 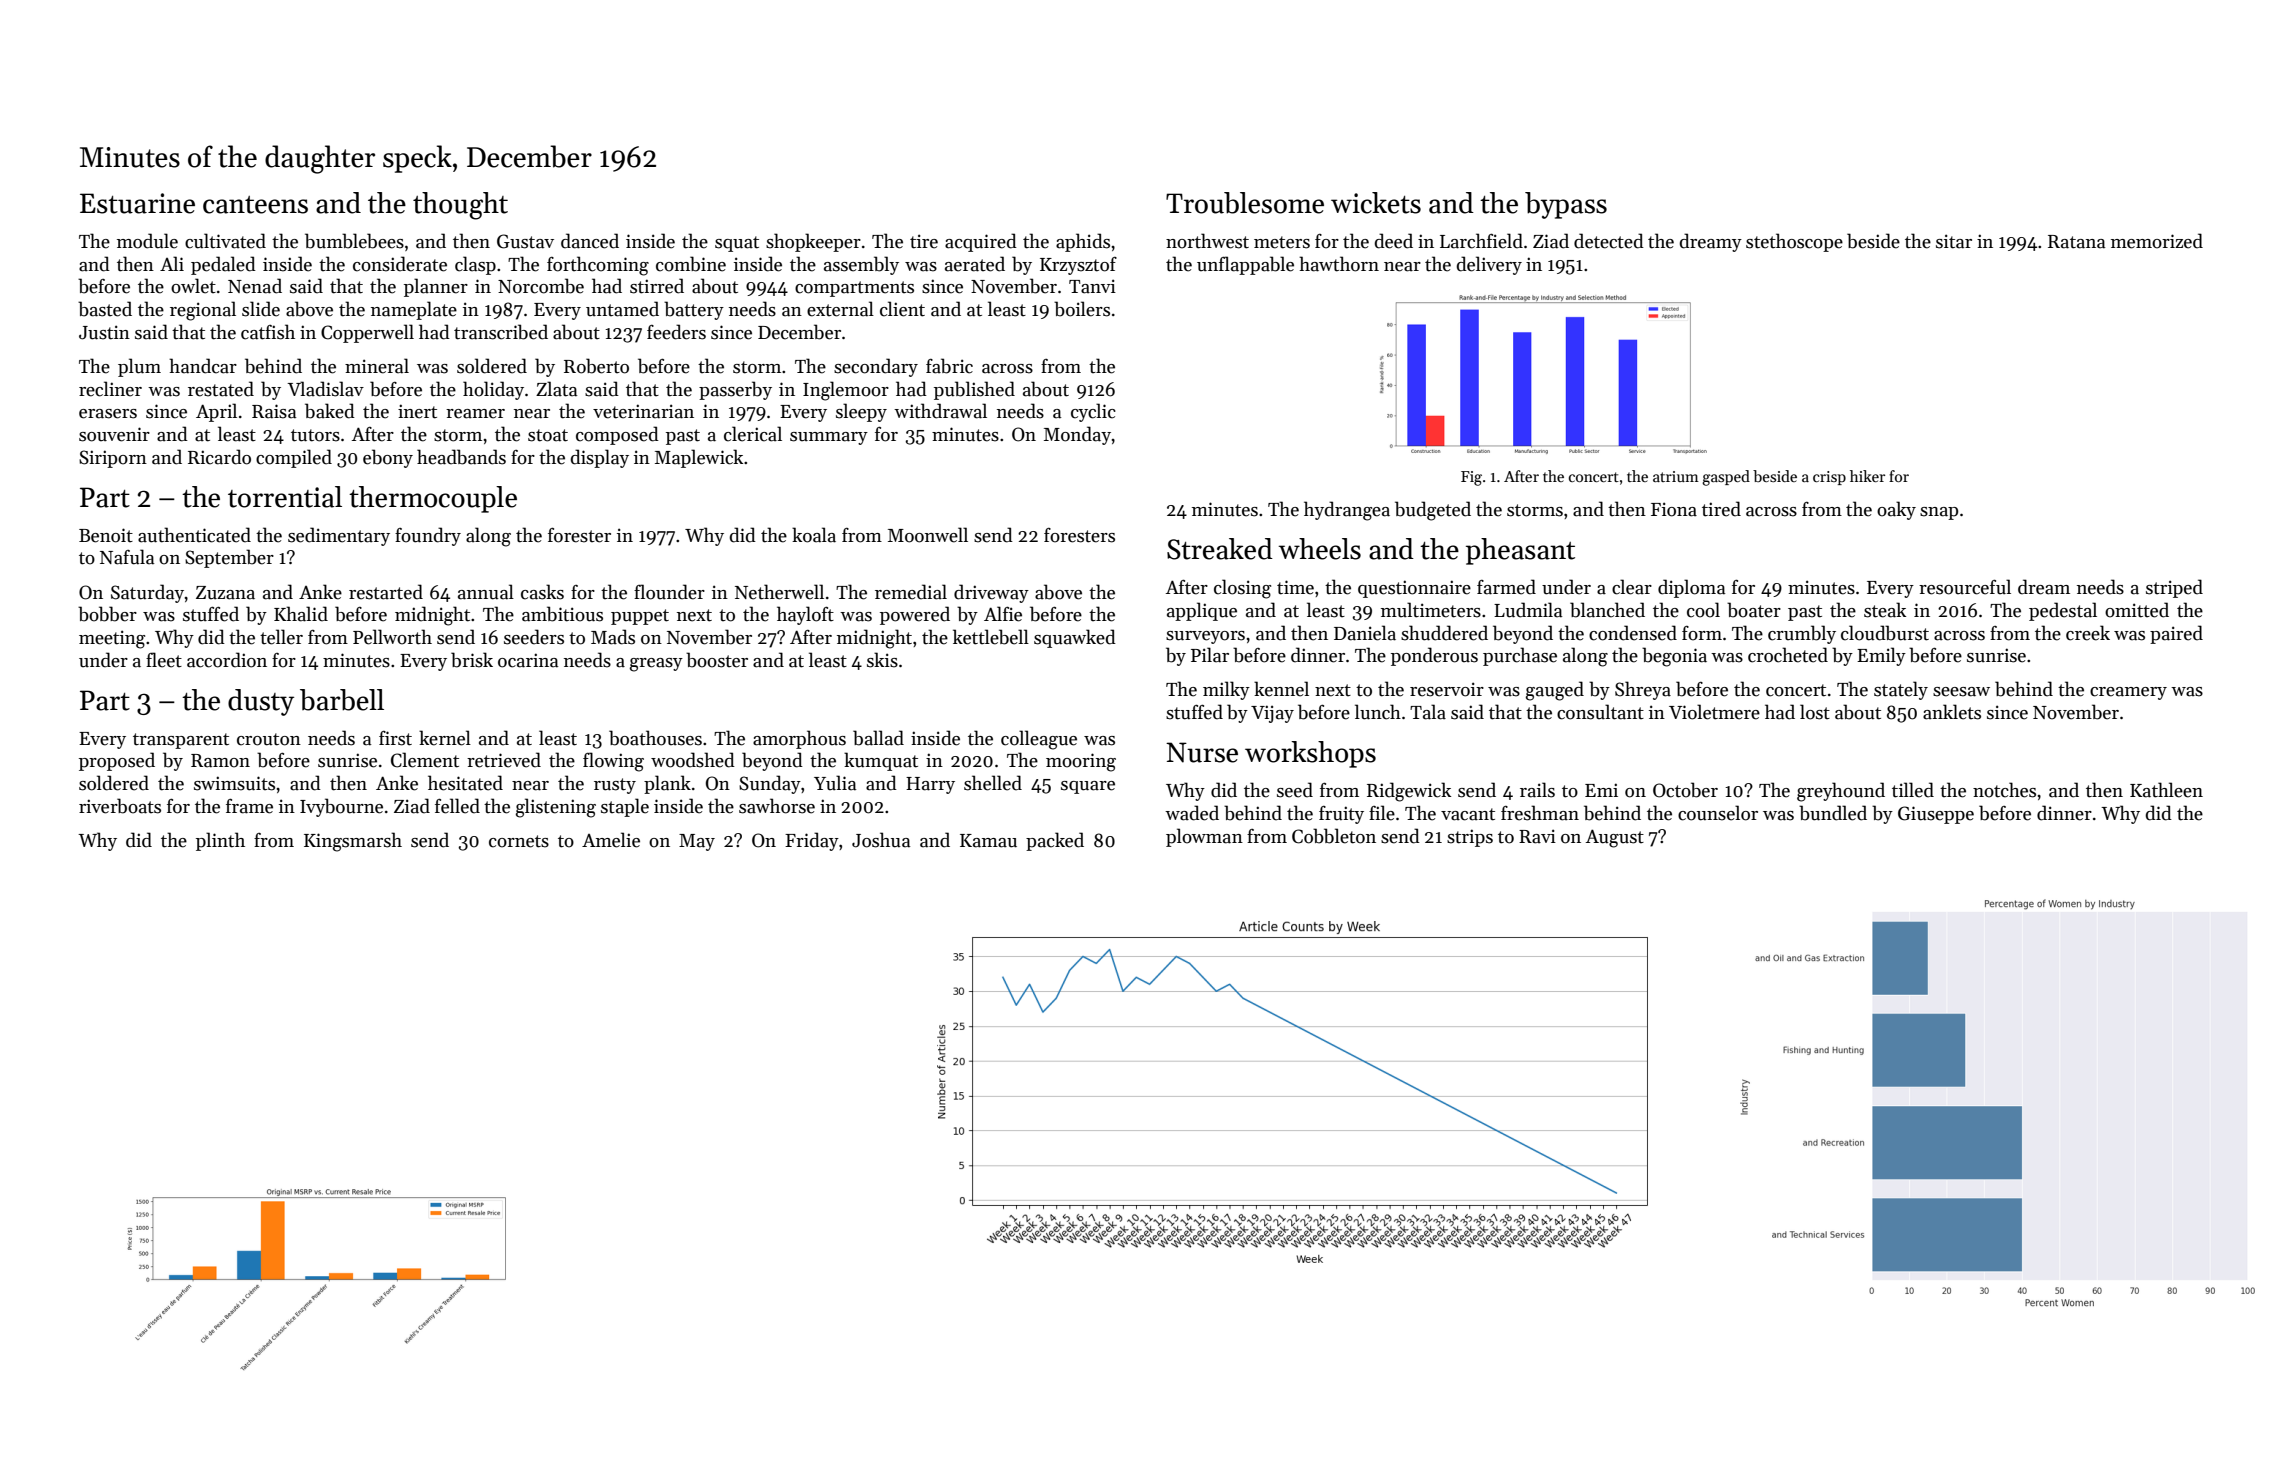 What do you see at coordinates (220, 841) in the screenshot?
I see `plinth` at bounding box center [220, 841].
